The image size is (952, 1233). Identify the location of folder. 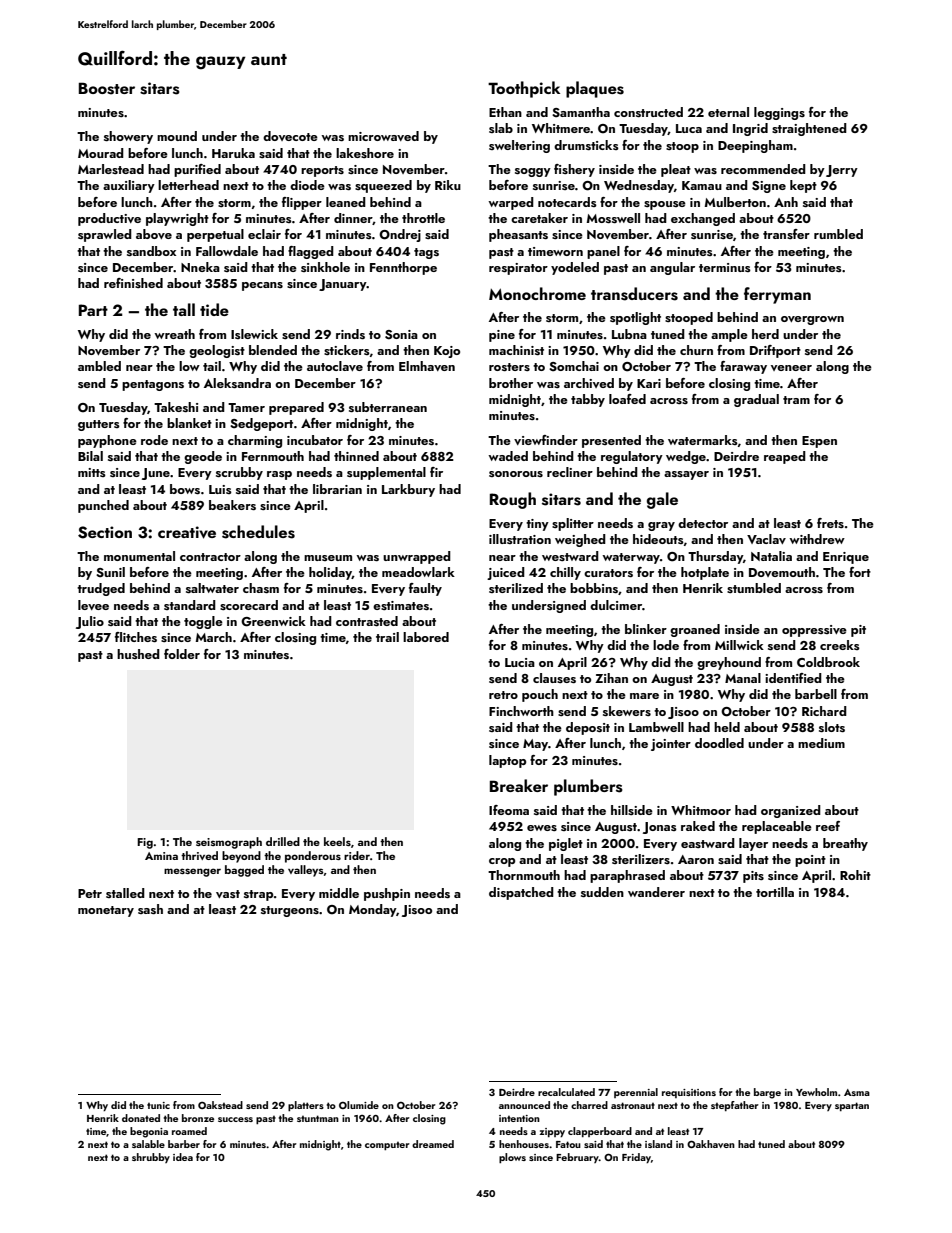
(182, 654).
